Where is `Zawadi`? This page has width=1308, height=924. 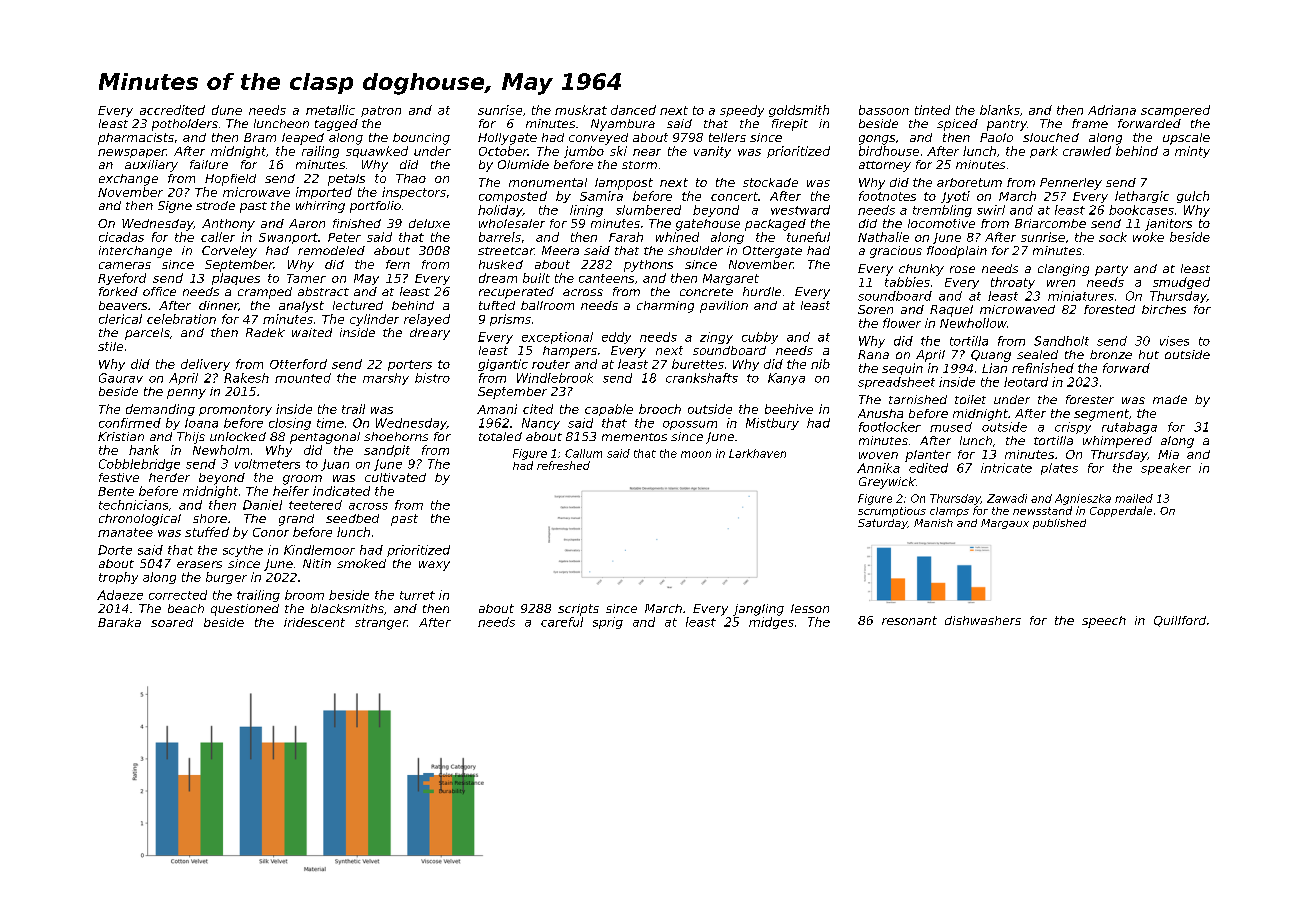
Zawadi is located at coordinates (1007, 498).
